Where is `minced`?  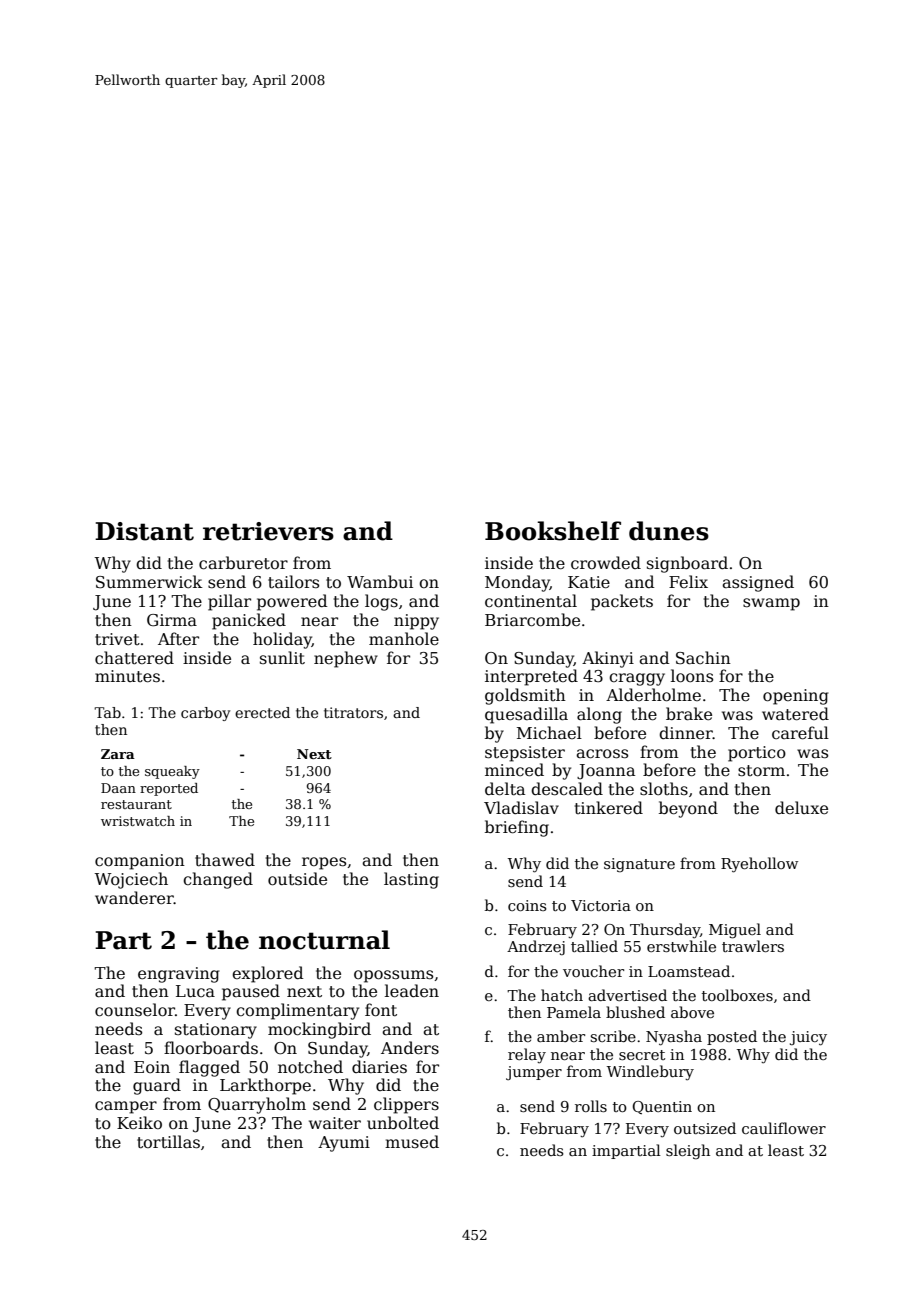
minced is located at coordinates (514, 769).
